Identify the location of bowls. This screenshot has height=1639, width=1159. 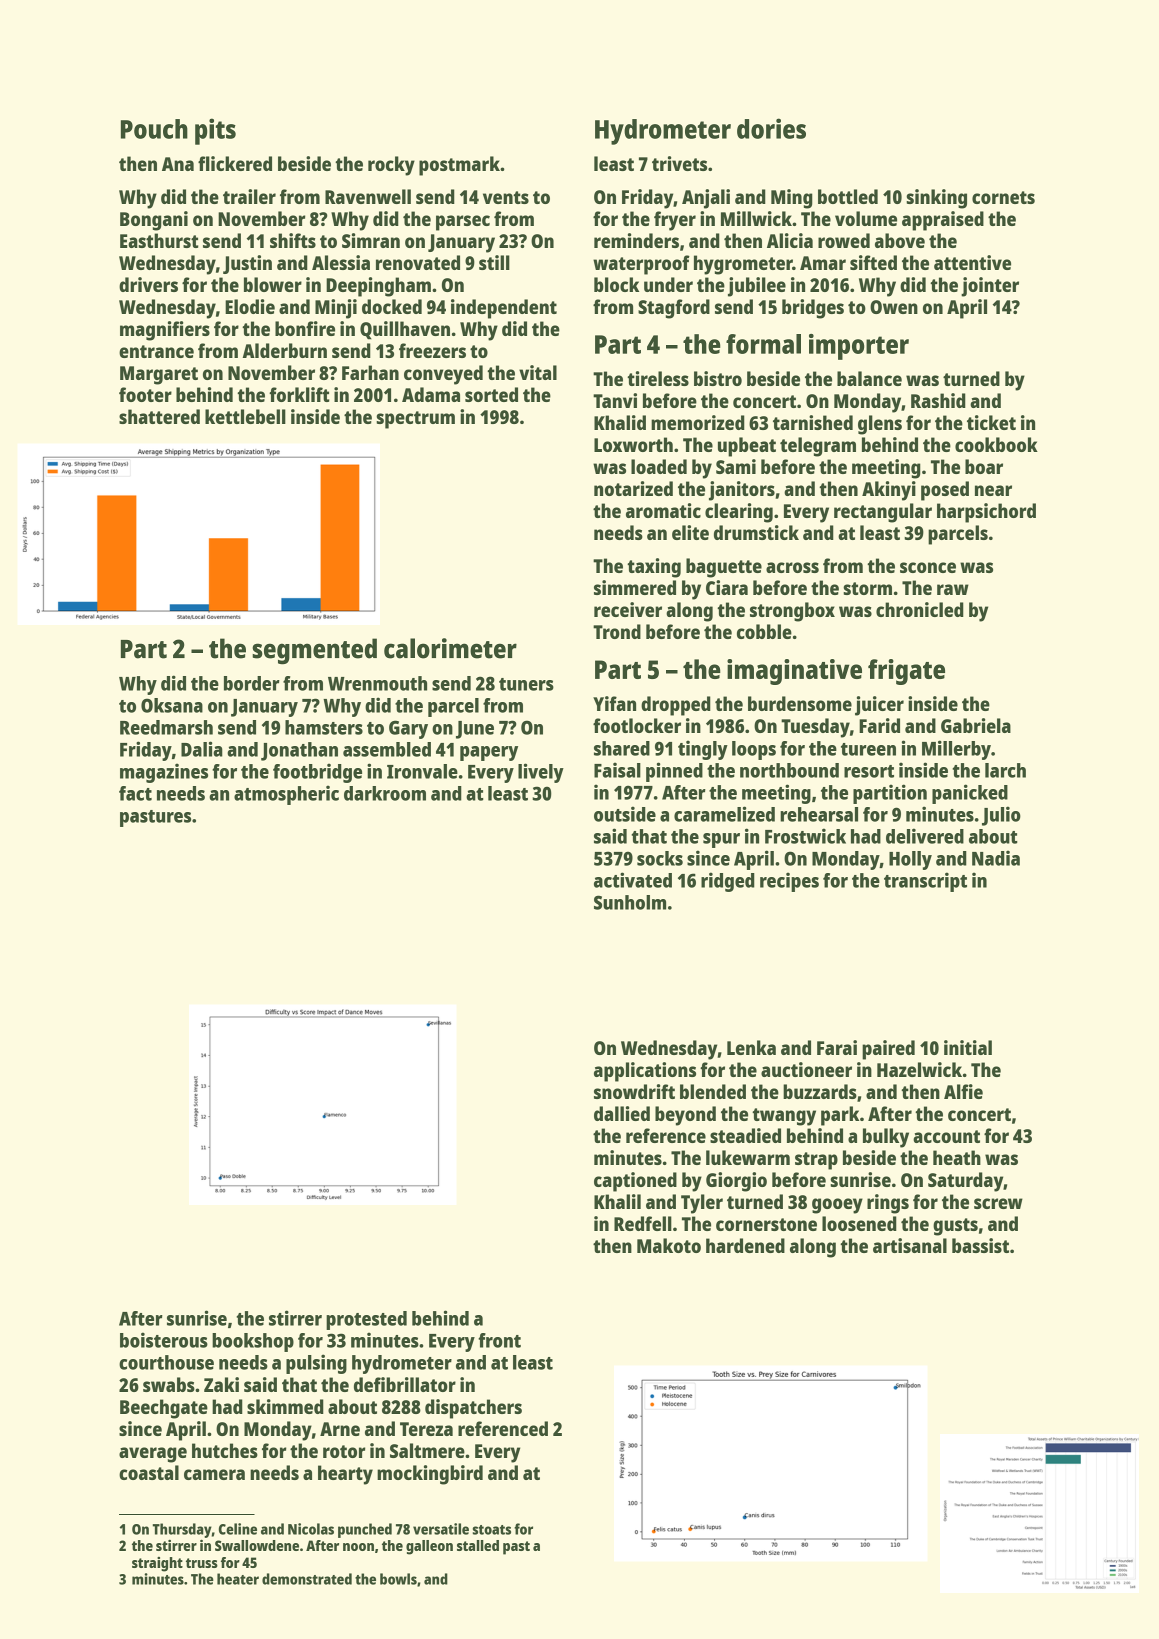
(398, 1579).
